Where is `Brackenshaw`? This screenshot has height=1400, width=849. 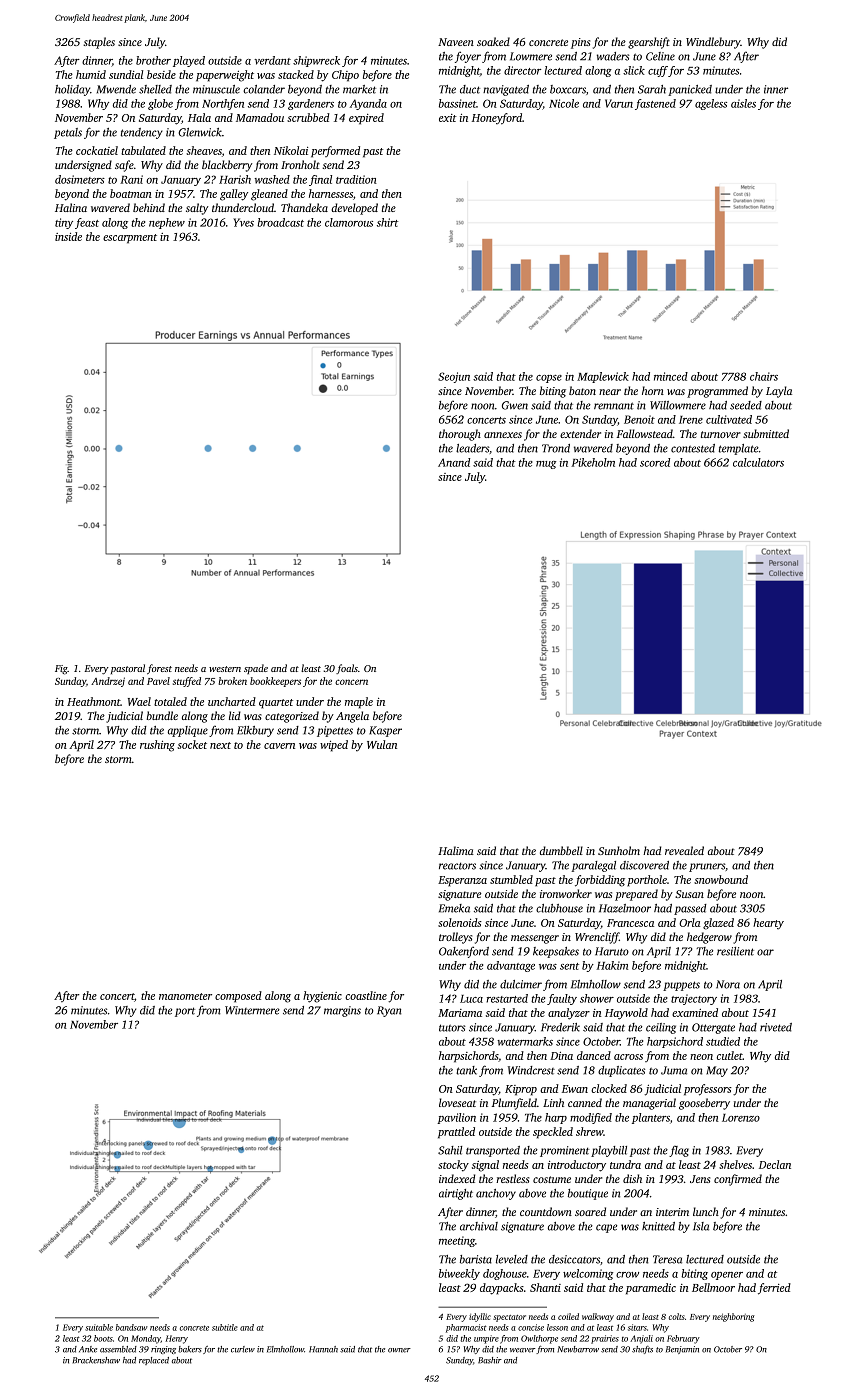
Brackenshaw is located at coordinates (96, 1360).
